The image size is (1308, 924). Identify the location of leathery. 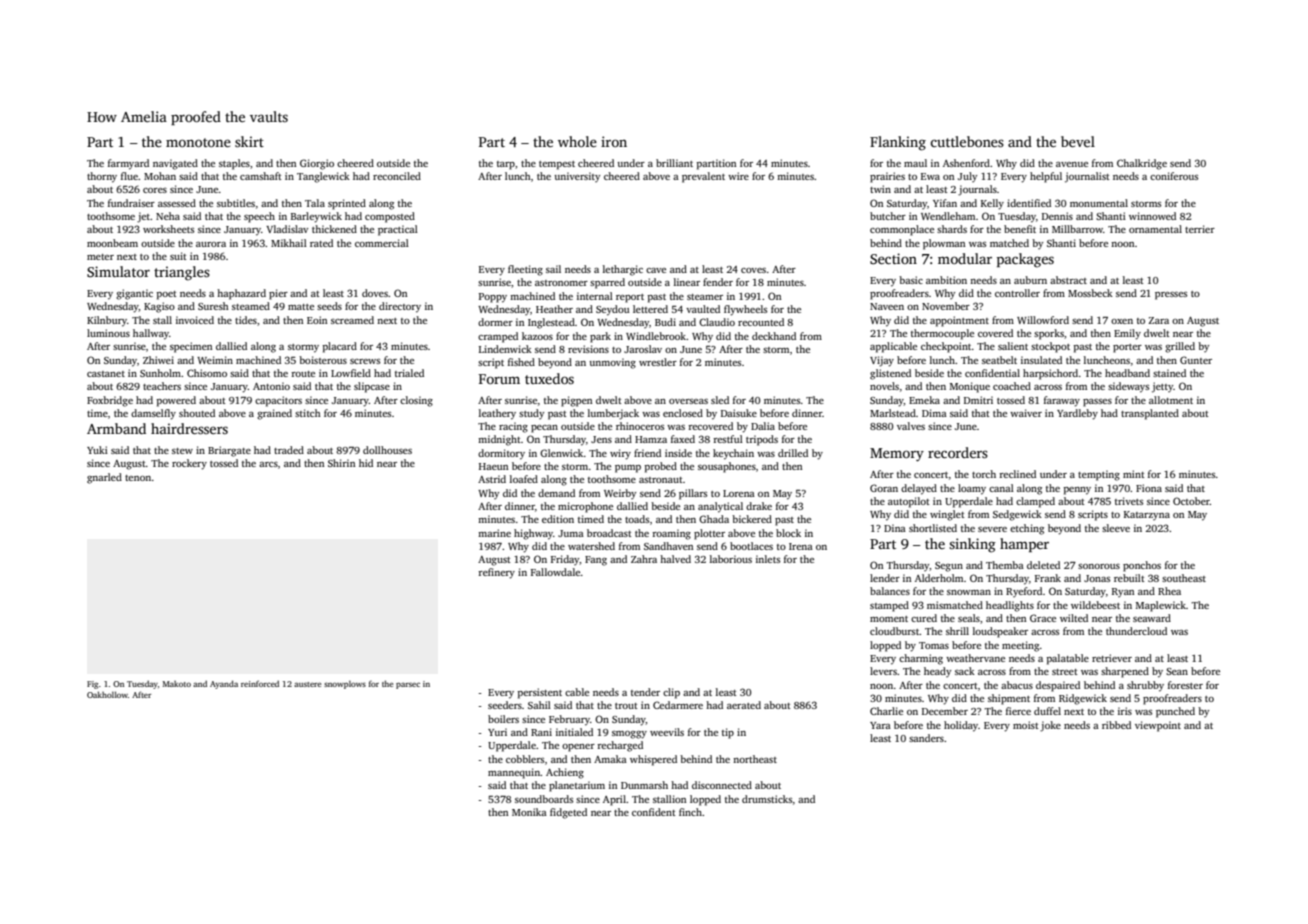
(497, 414).
